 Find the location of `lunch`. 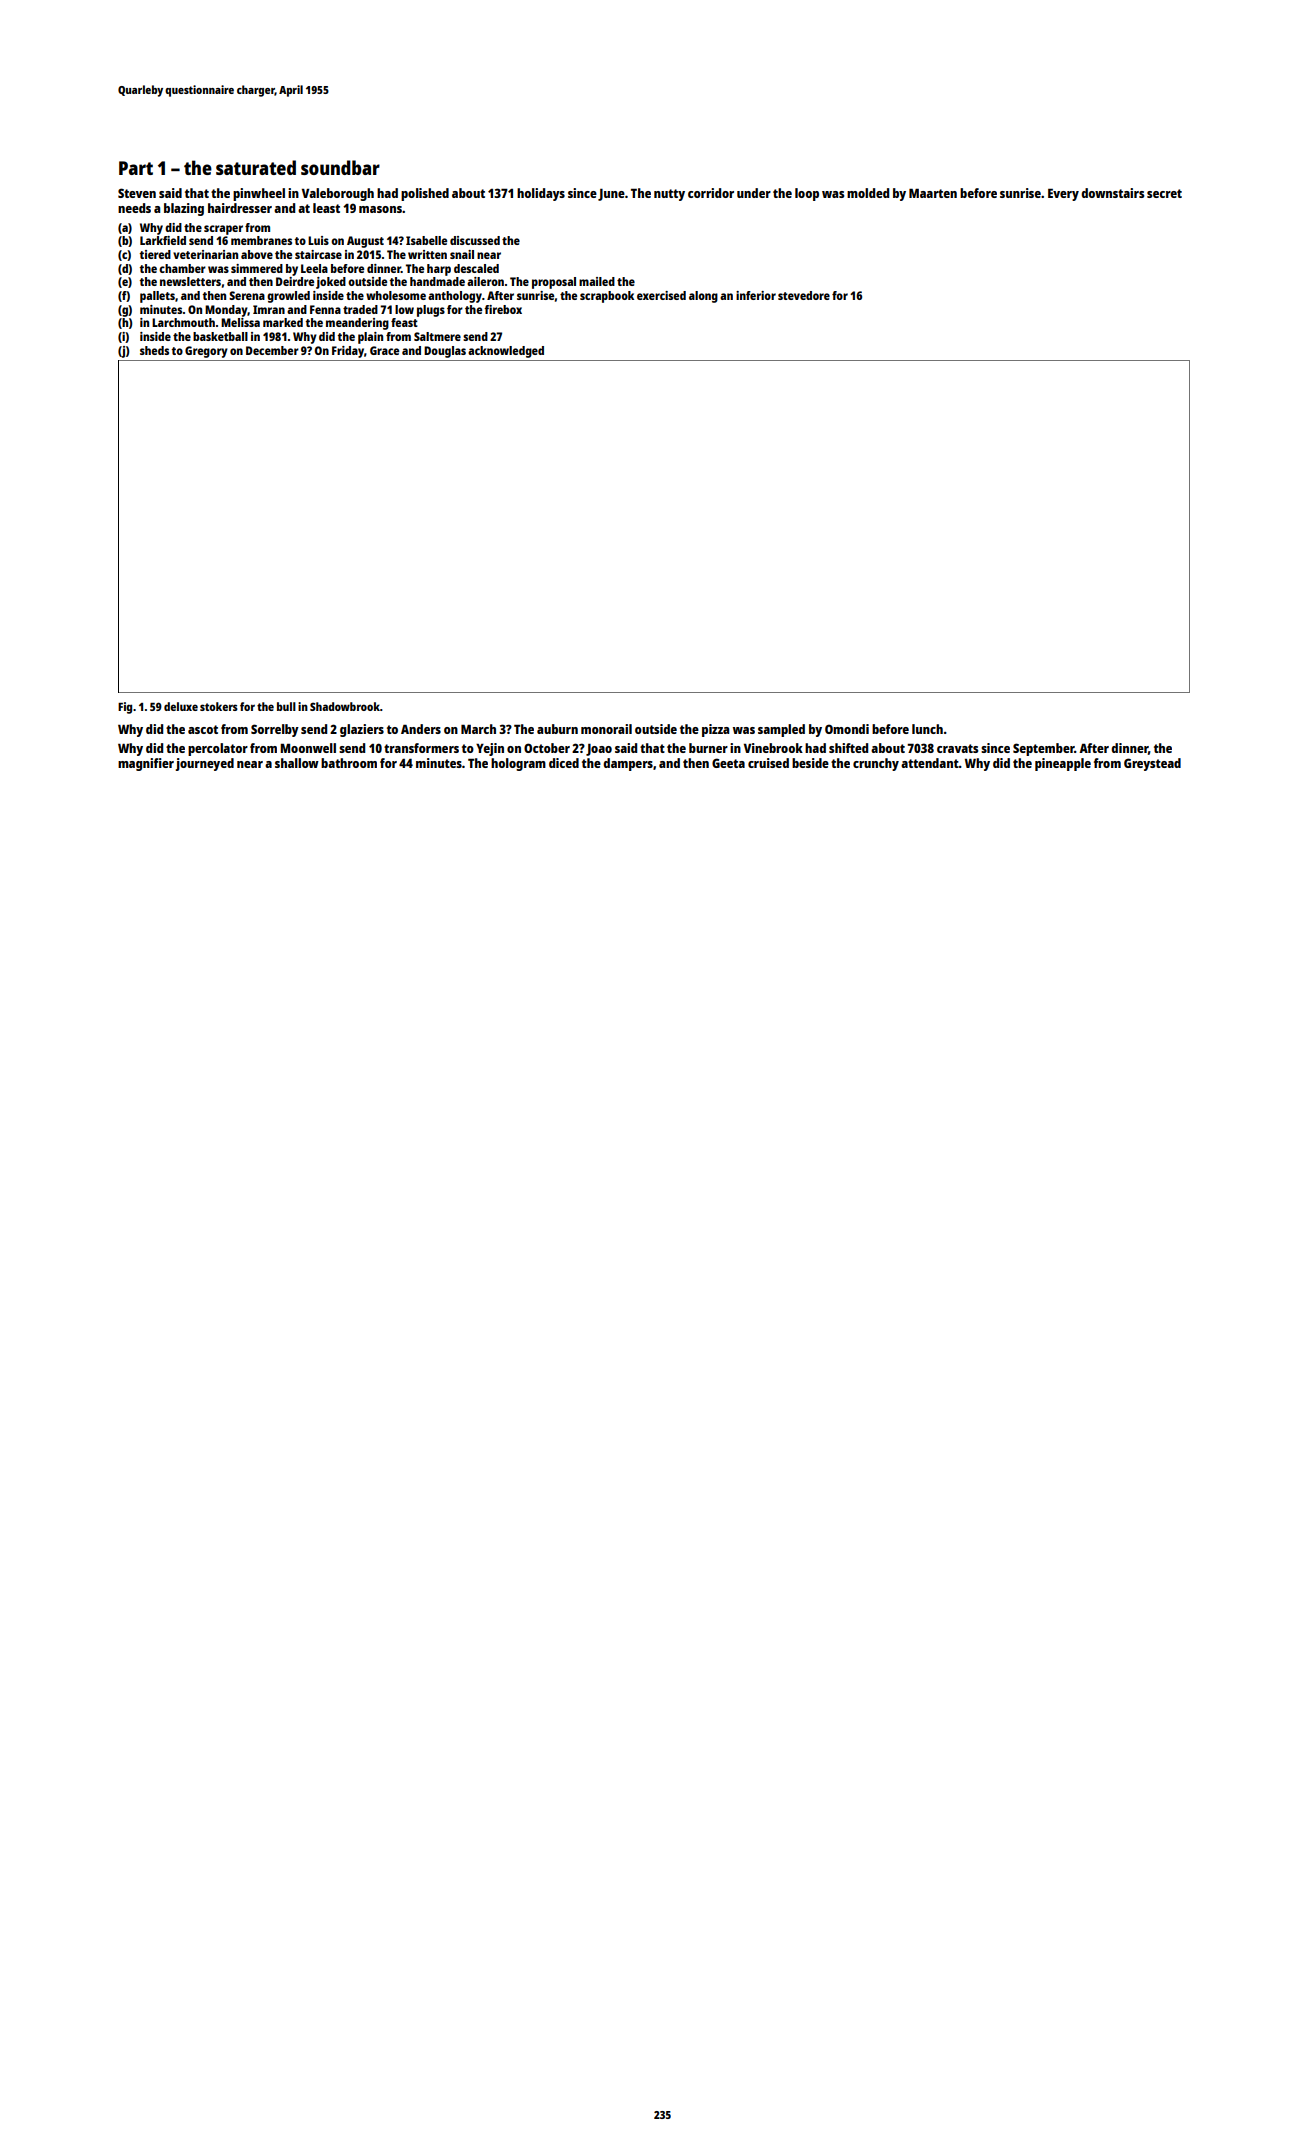

lunch is located at coordinates (927, 729).
